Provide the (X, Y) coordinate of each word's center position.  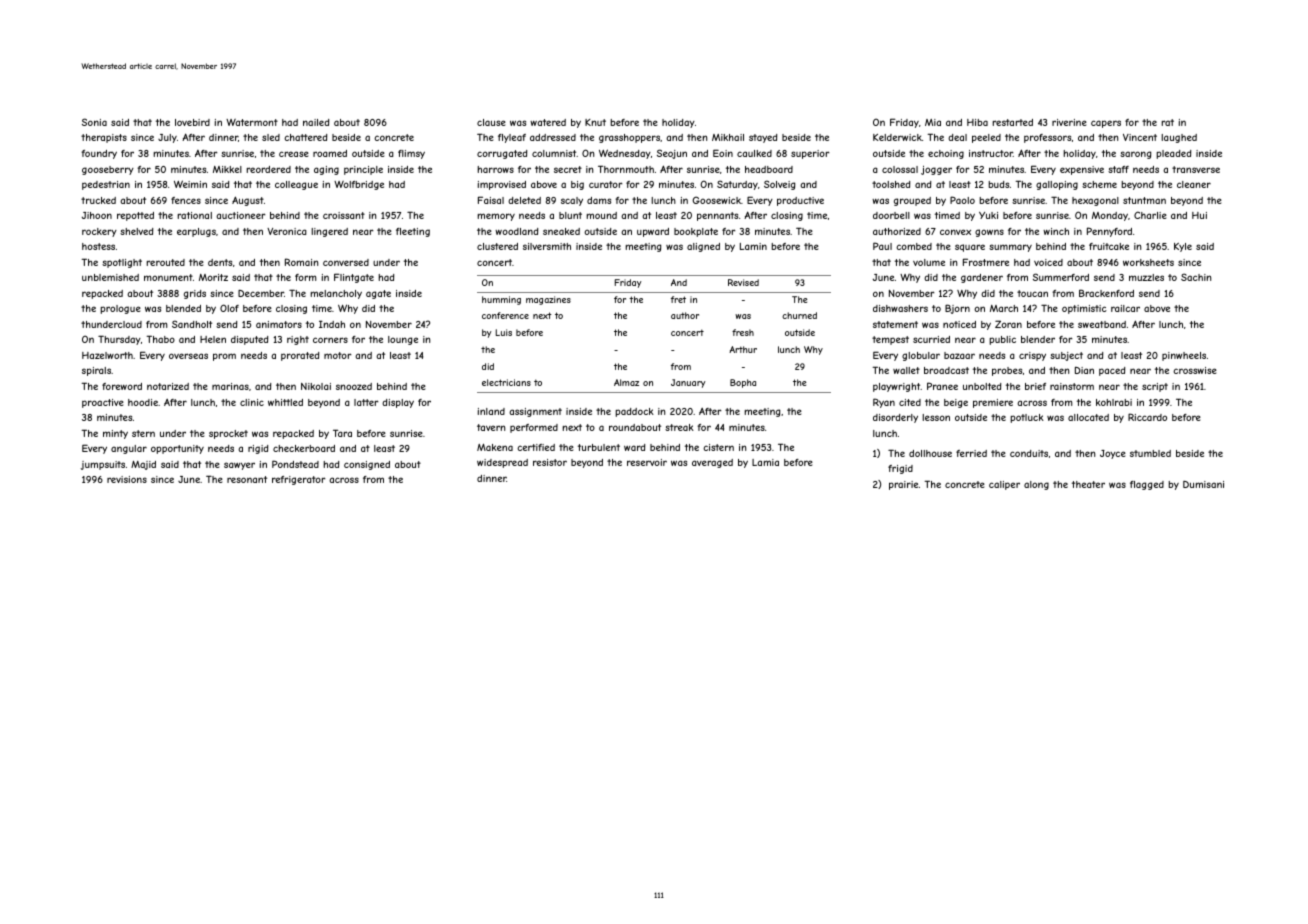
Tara (342, 433)
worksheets (1148, 262)
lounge (403, 340)
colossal (900, 169)
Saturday (737, 185)
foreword (122, 386)
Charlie (1150, 215)
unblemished (110, 277)
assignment (535, 412)
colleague (296, 185)
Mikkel (227, 169)
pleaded (1173, 154)
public (1002, 340)
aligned (703, 247)
